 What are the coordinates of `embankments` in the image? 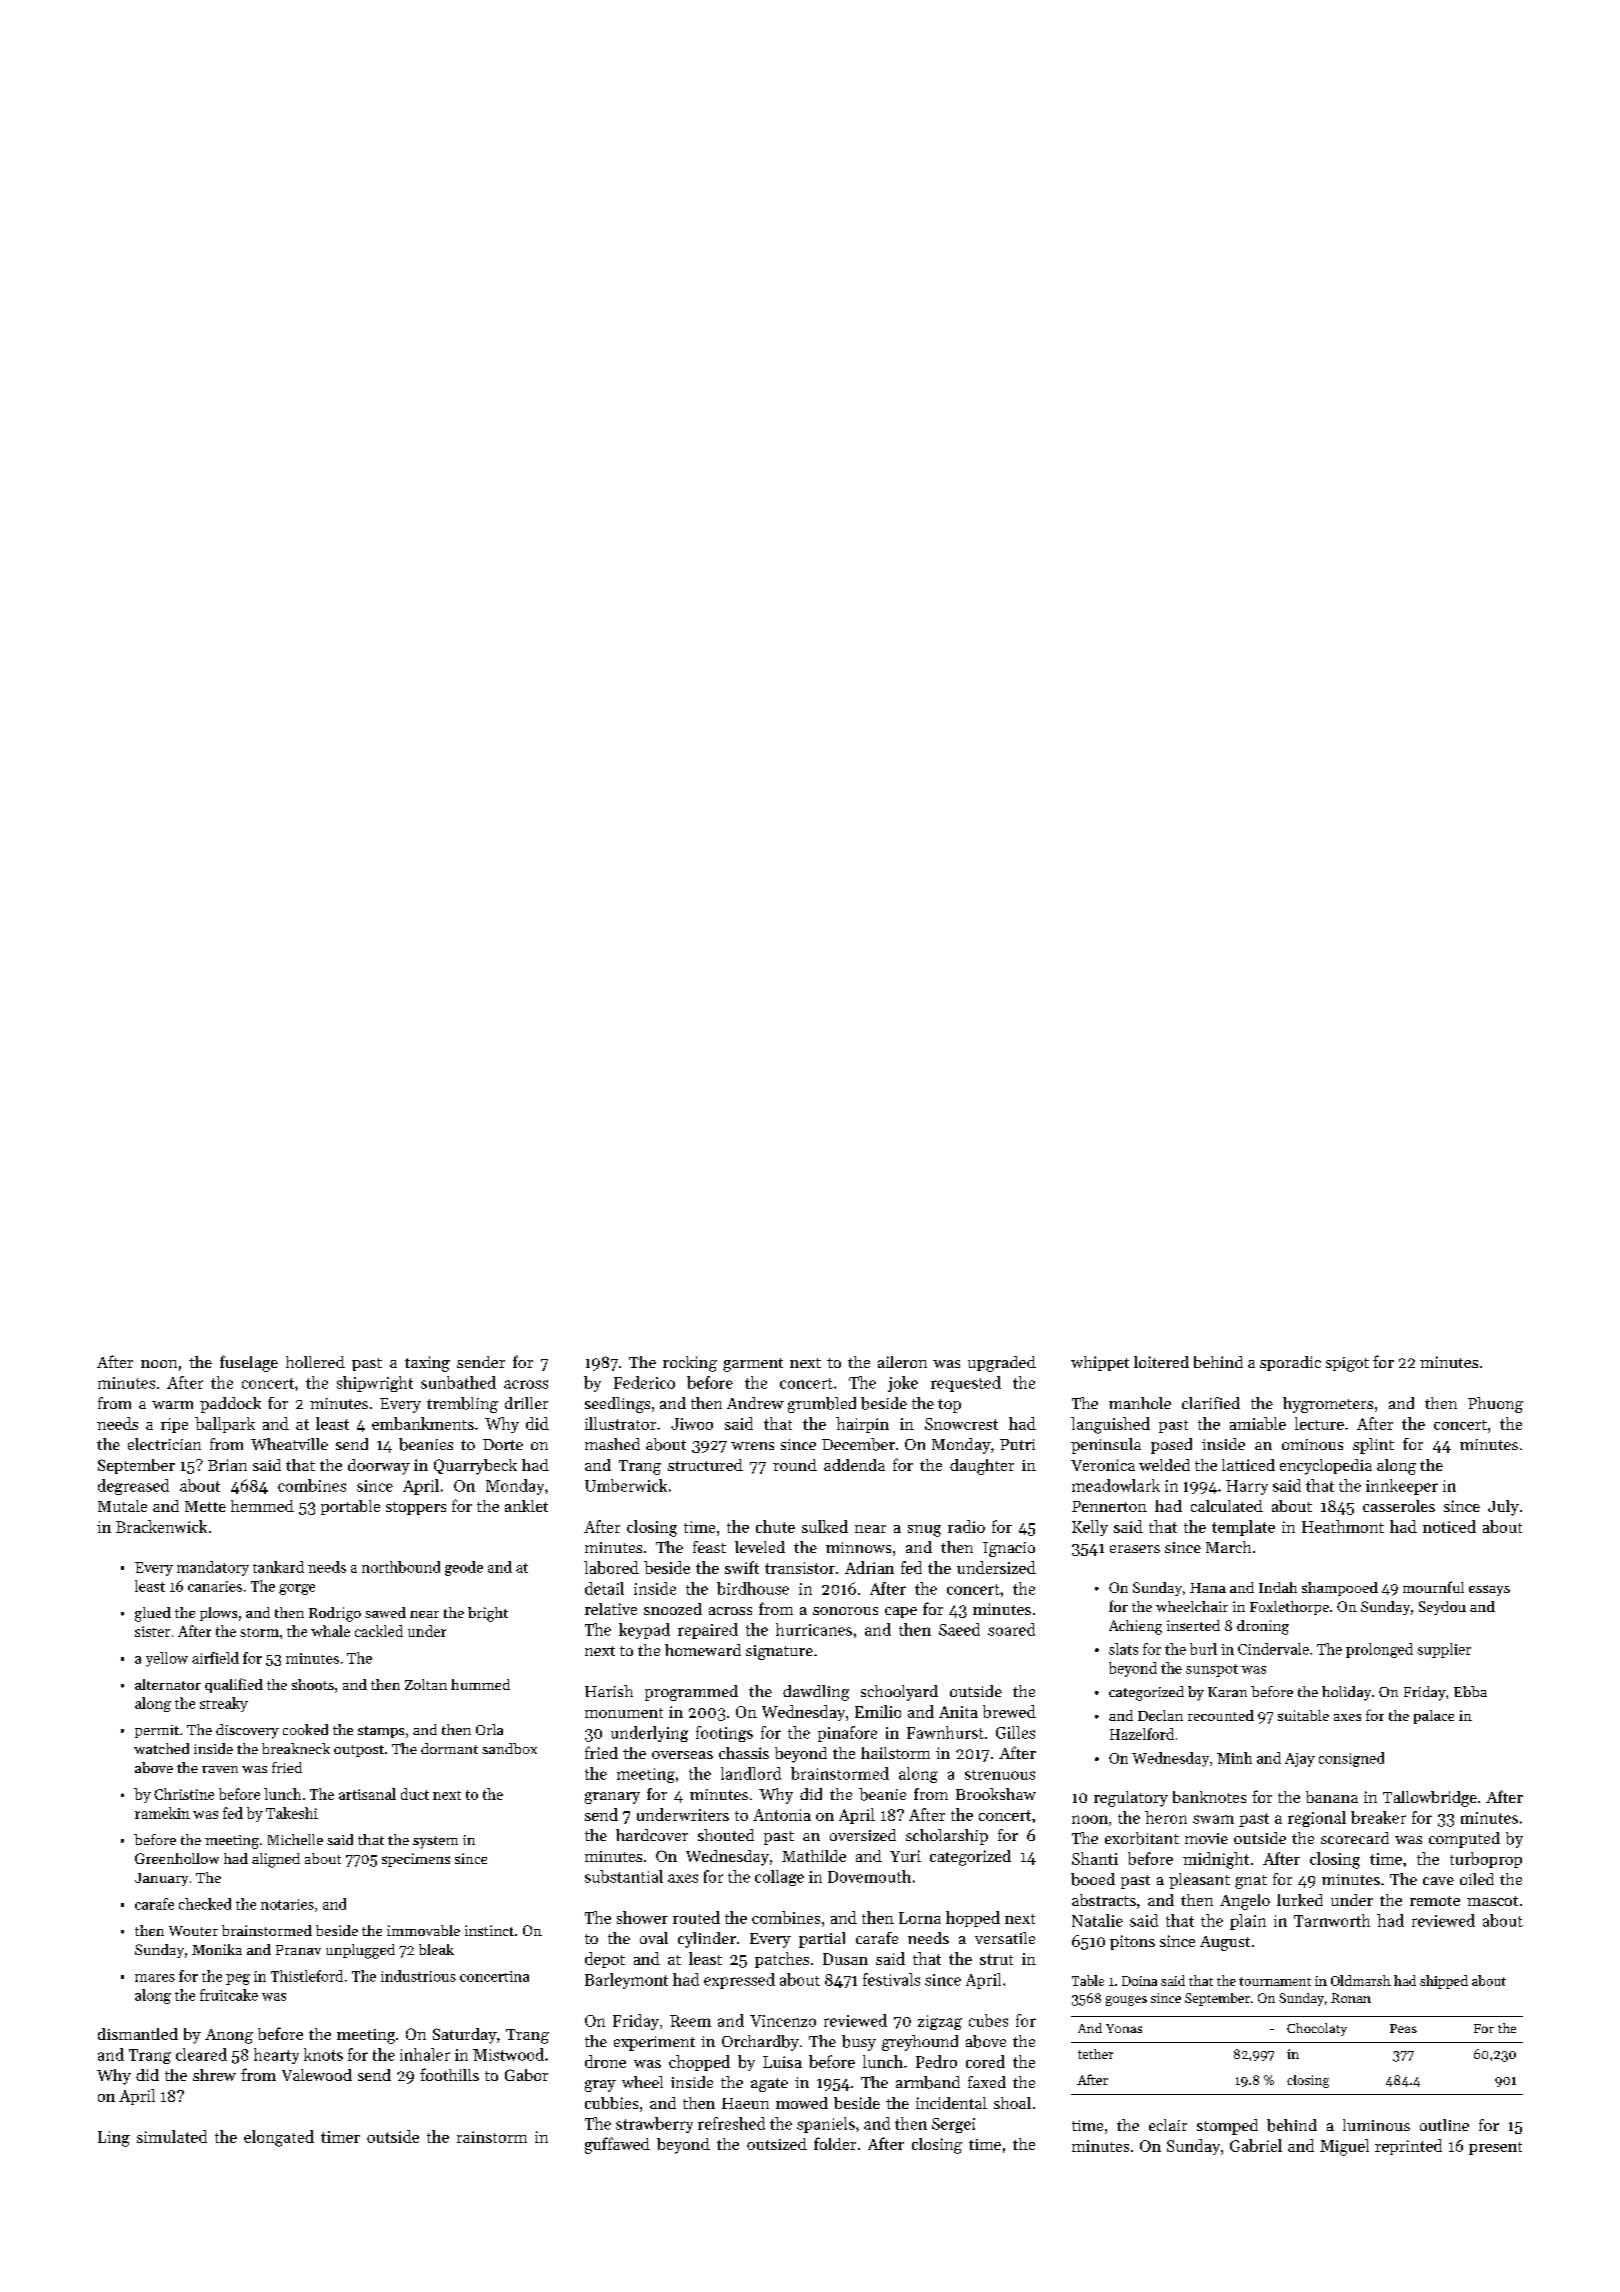 It's located at (423, 1423).
